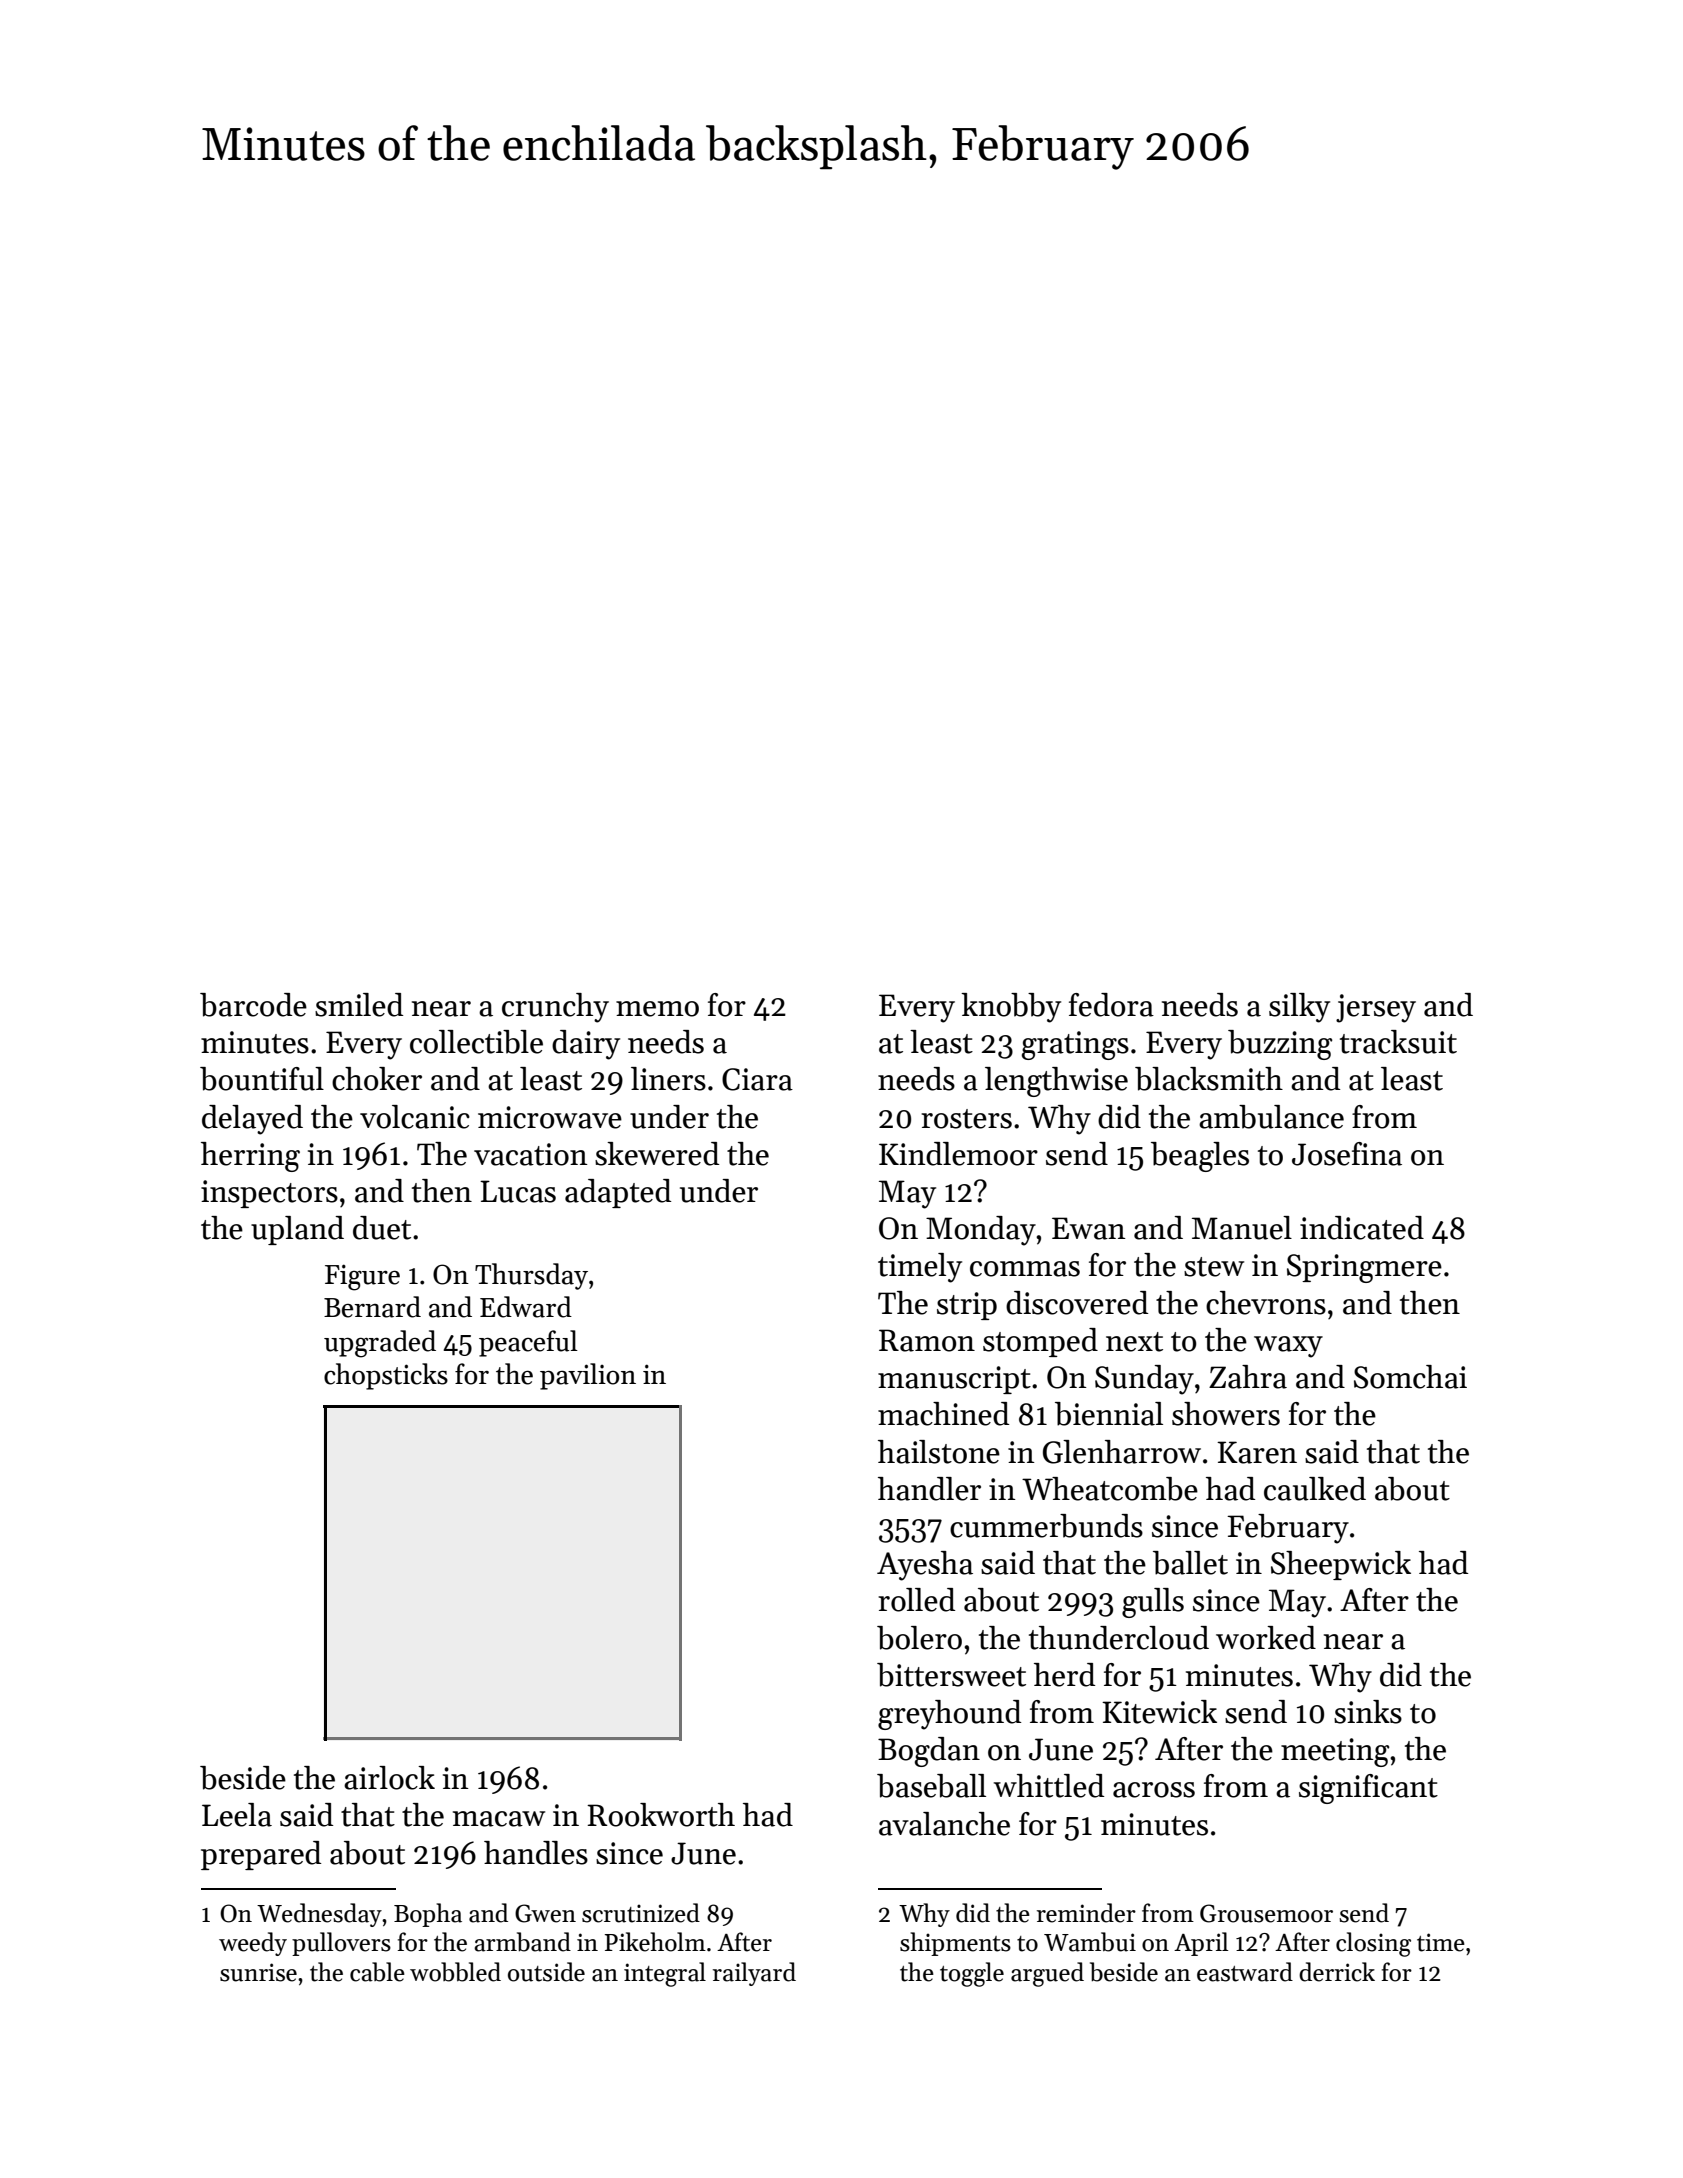  What do you see at coordinates (954, 1380) in the screenshot?
I see `manuscript` at bounding box center [954, 1380].
